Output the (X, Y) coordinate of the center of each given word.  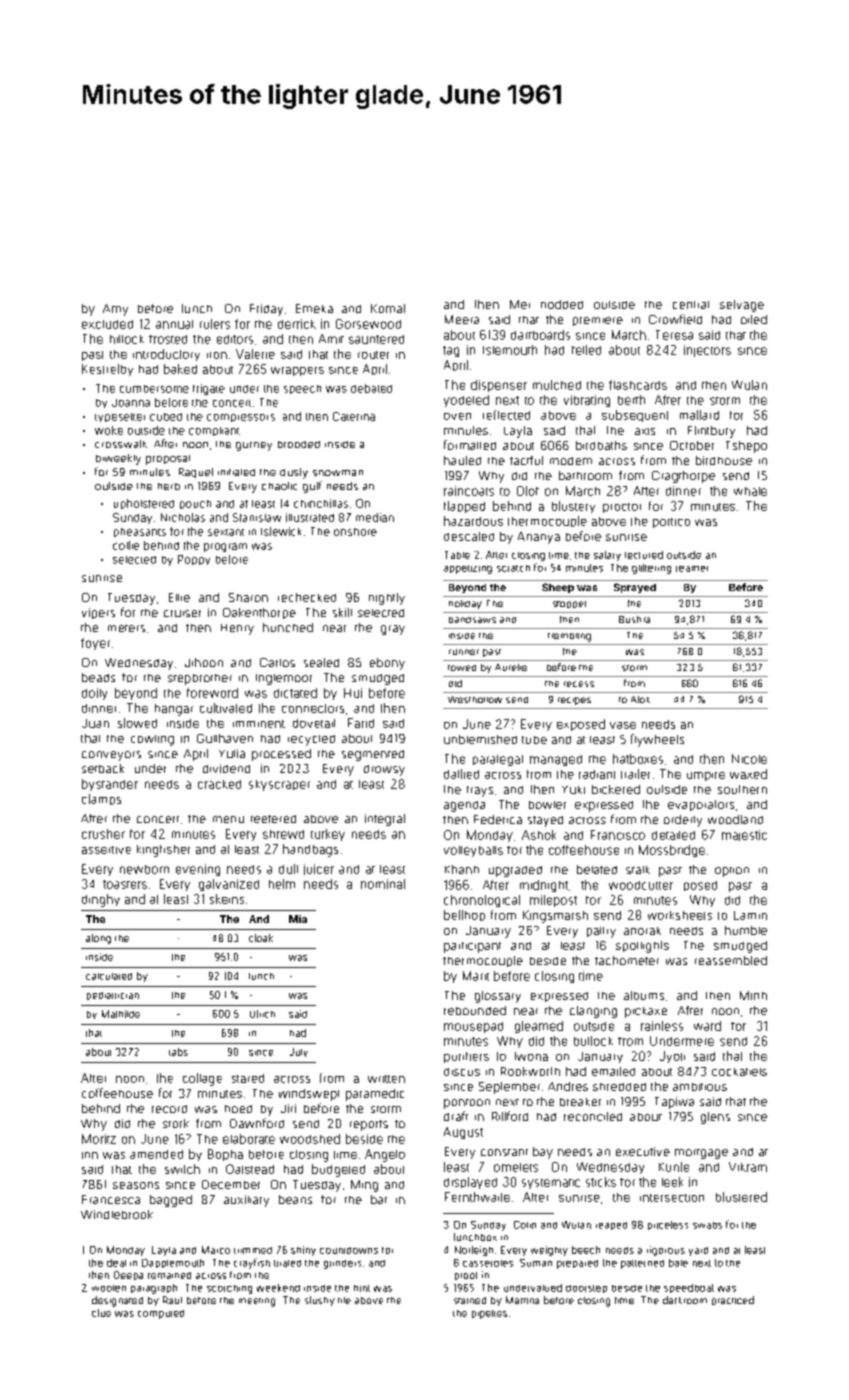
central (691, 305)
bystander (110, 785)
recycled (311, 740)
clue (101, 1313)
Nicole (749, 759)
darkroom (685, 1300)
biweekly (118, 459)
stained (470, 1300)
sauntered (376, 339)
